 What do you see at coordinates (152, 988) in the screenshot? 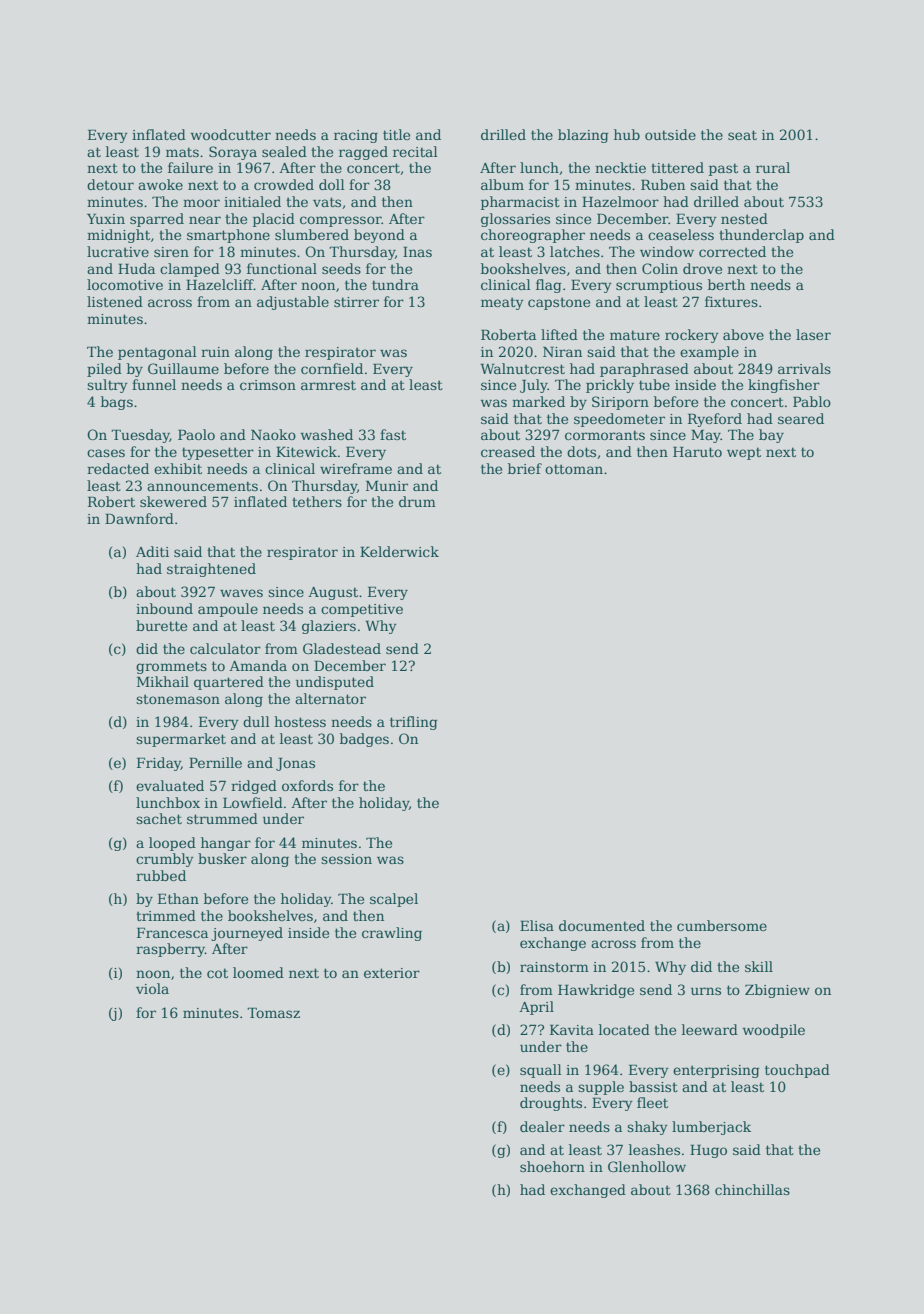
I see `viola` at bounding box center [152, 988].
